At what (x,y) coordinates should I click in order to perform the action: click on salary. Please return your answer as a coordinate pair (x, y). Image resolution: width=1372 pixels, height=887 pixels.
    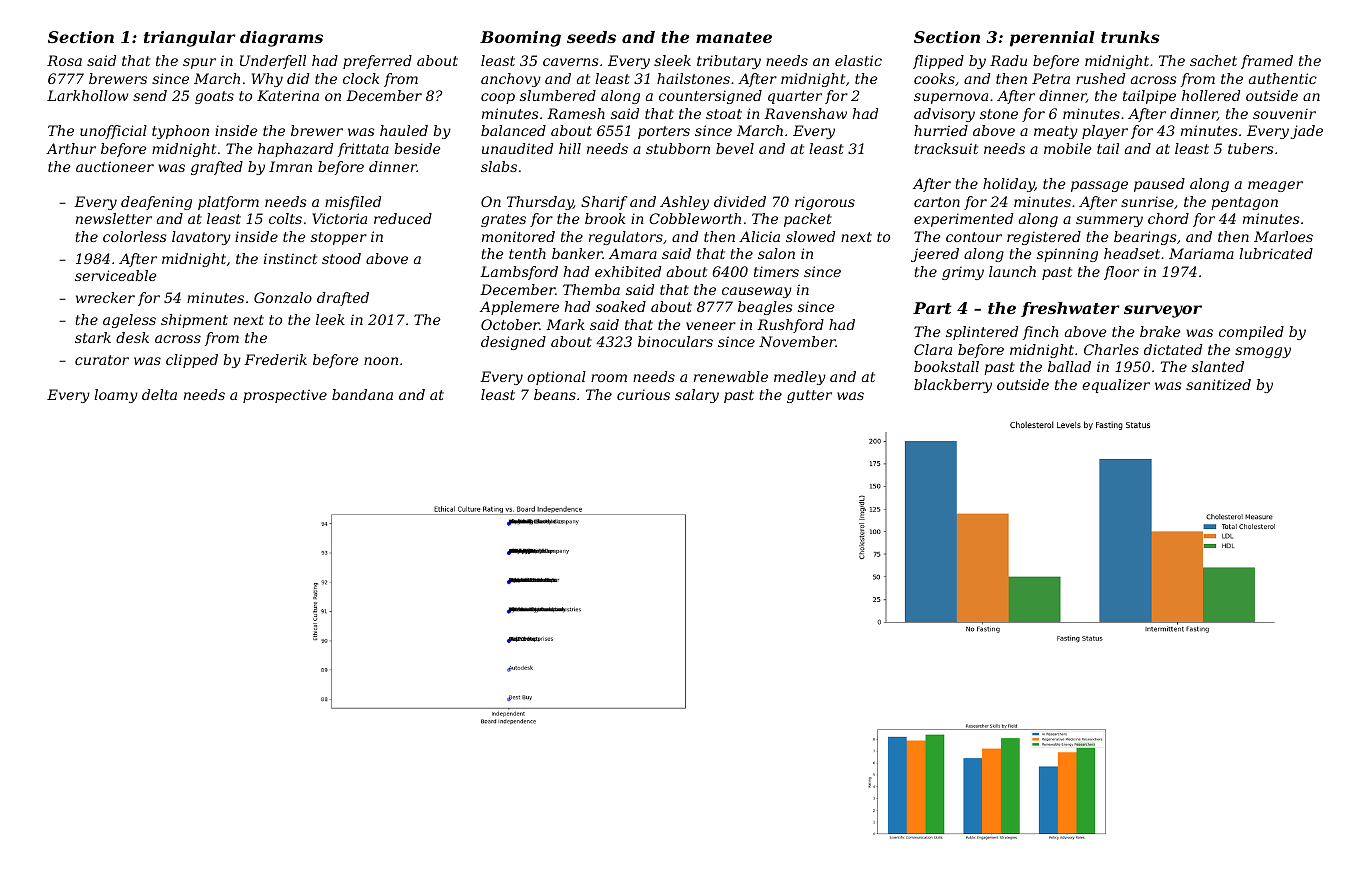
    Looking at the image, I should click on (697, 396).
